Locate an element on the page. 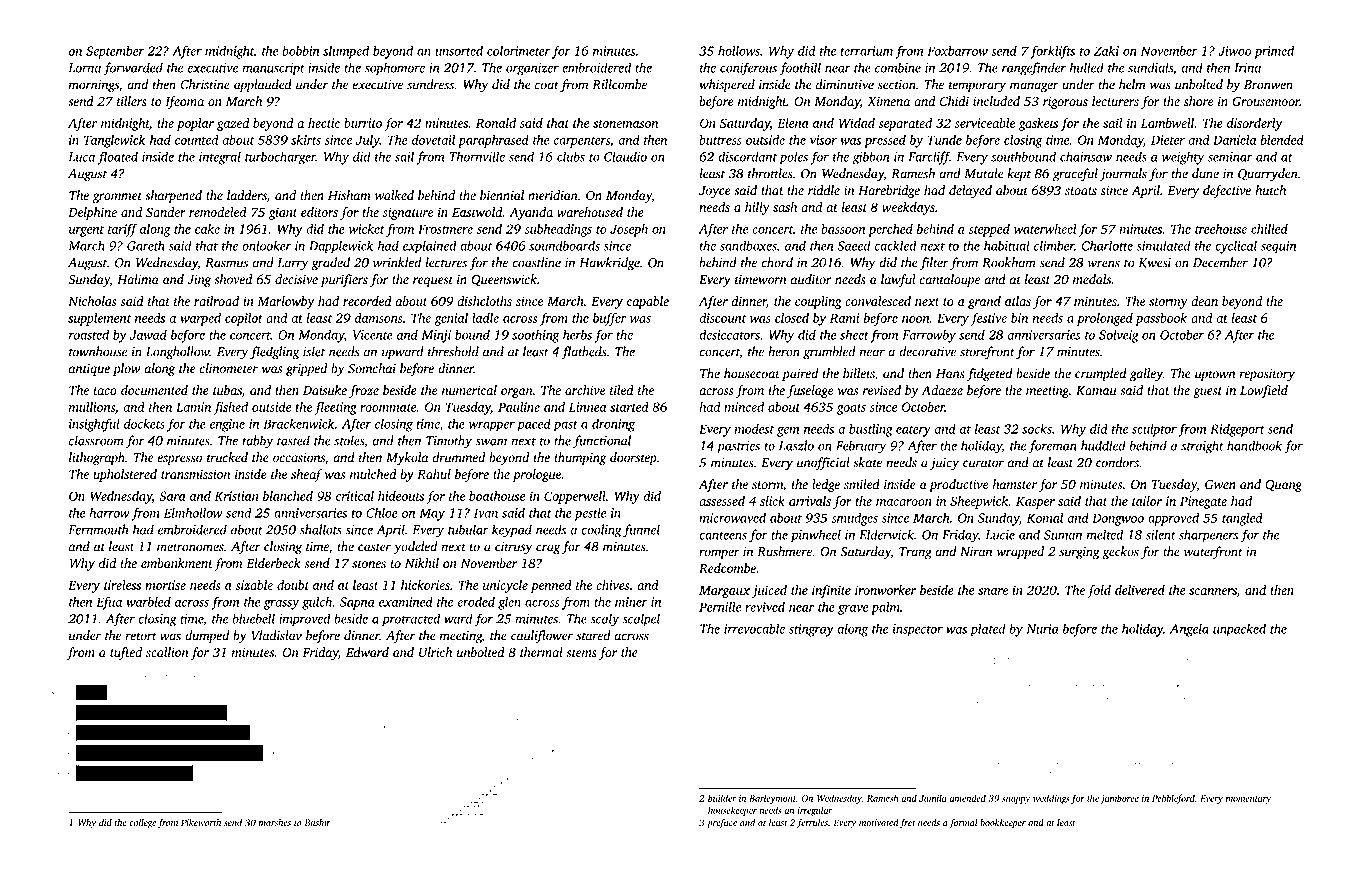 The height and width of the page is (887, 1372). Foxbarrow is located at coordinates (957, 50).
